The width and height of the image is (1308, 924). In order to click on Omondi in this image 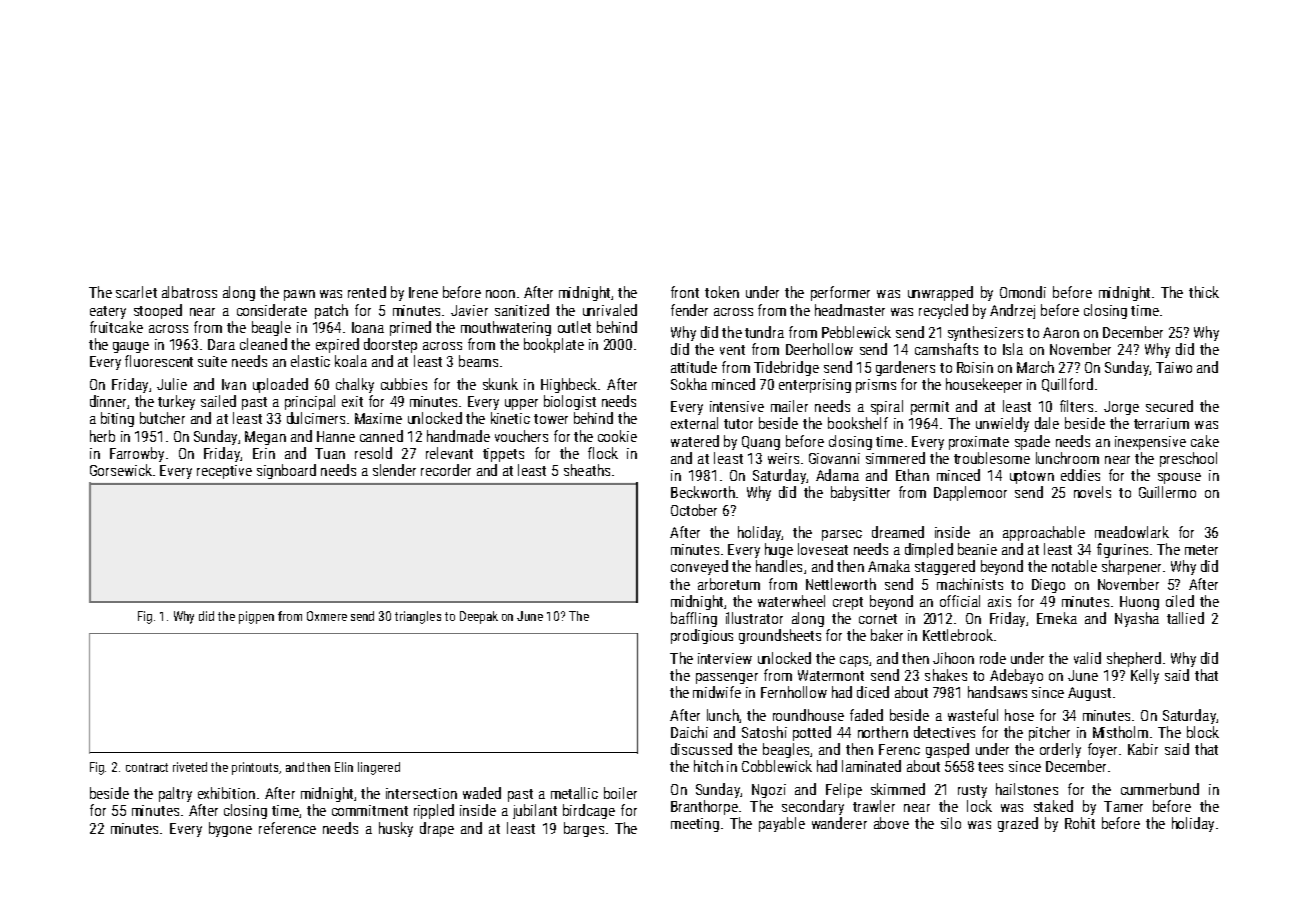, I will do `click(1023, 292)`.
